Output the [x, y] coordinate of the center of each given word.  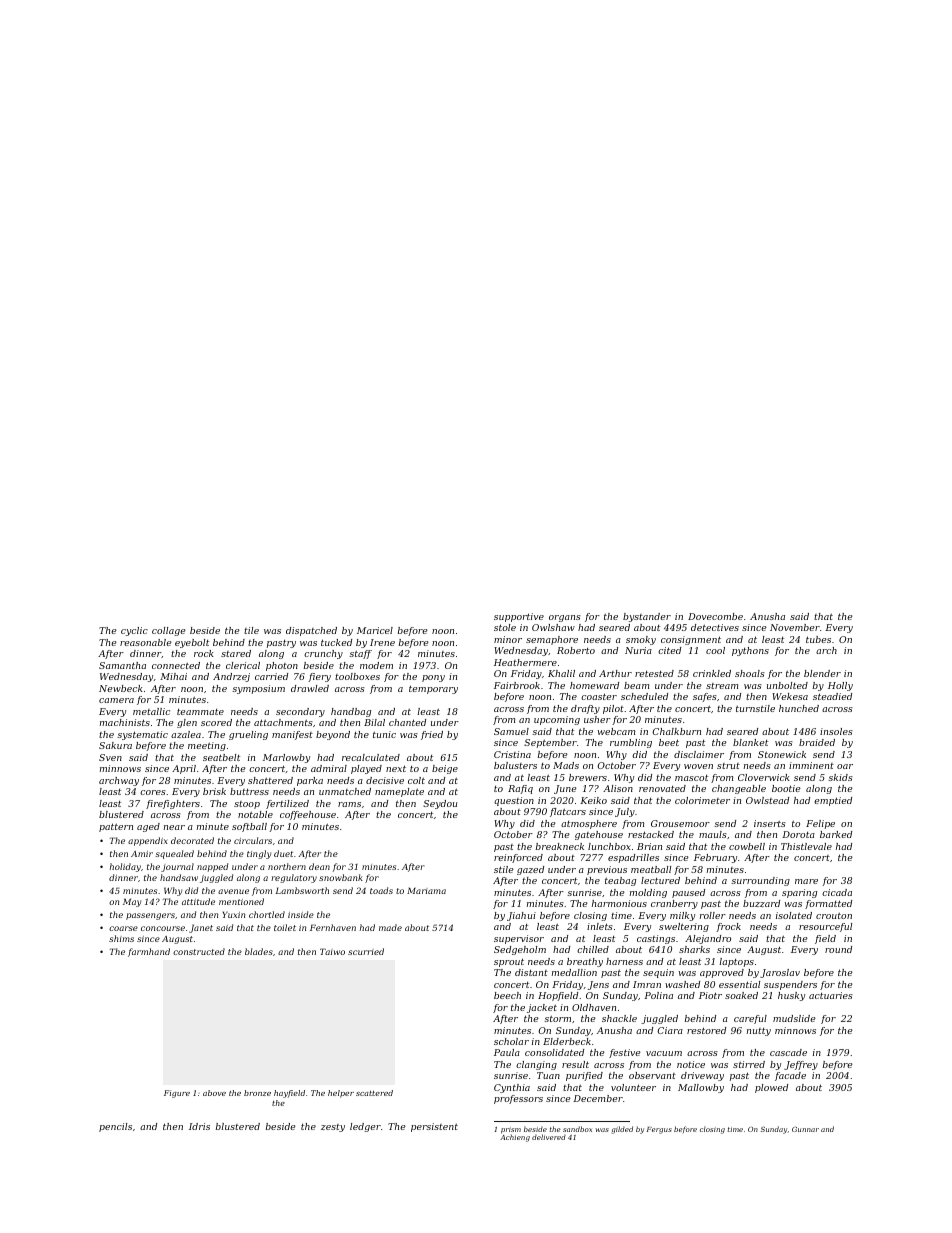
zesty [333, 1128]
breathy [585, 962]
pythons [750, 651]
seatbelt [221, 757]
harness [624, 961]
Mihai [173, 676]
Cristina [512, 754]
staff [360, 654]
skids [840, 777]
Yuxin [234, 914]
